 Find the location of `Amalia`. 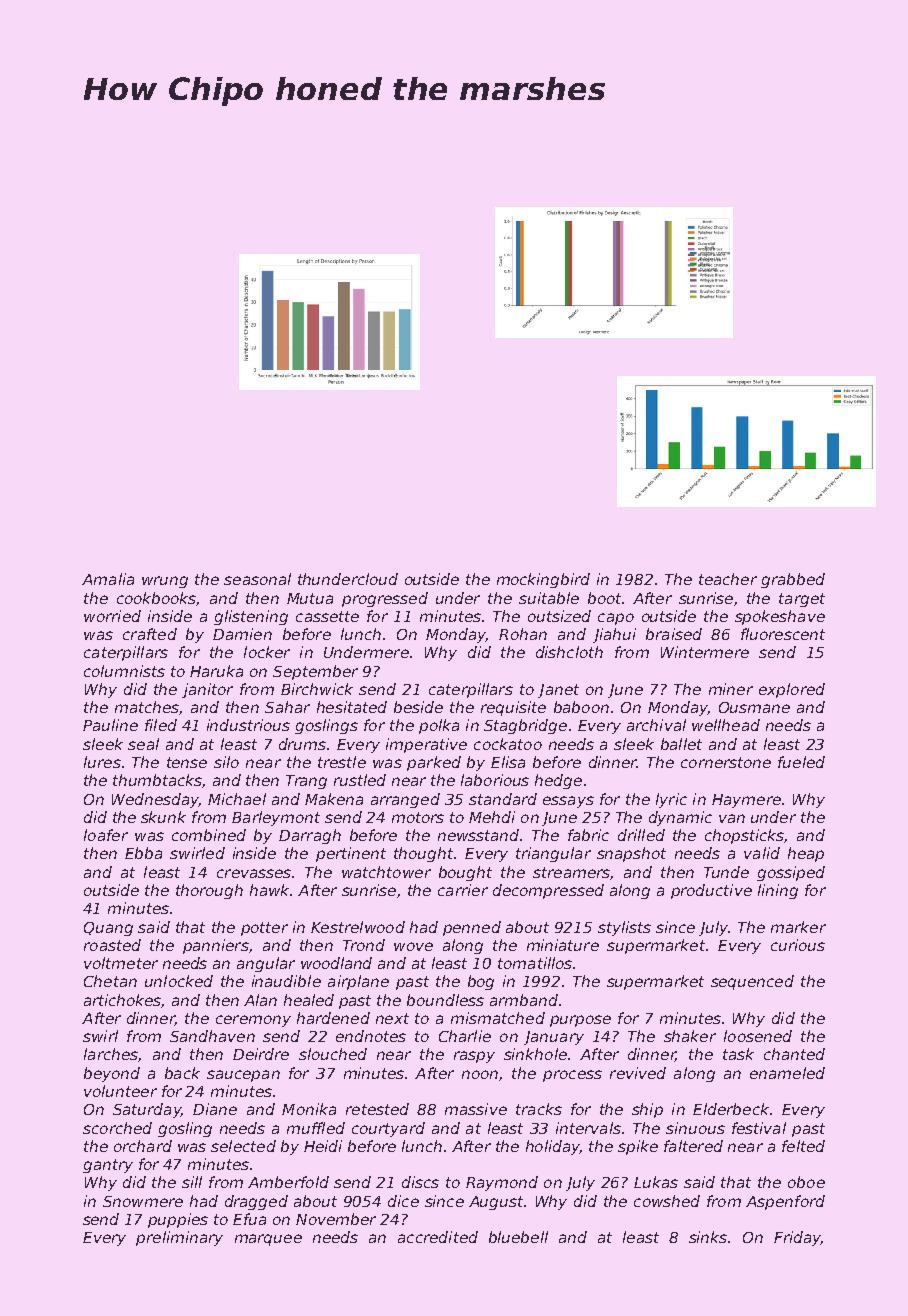

Amalia is located at coordinates (108, 579).
